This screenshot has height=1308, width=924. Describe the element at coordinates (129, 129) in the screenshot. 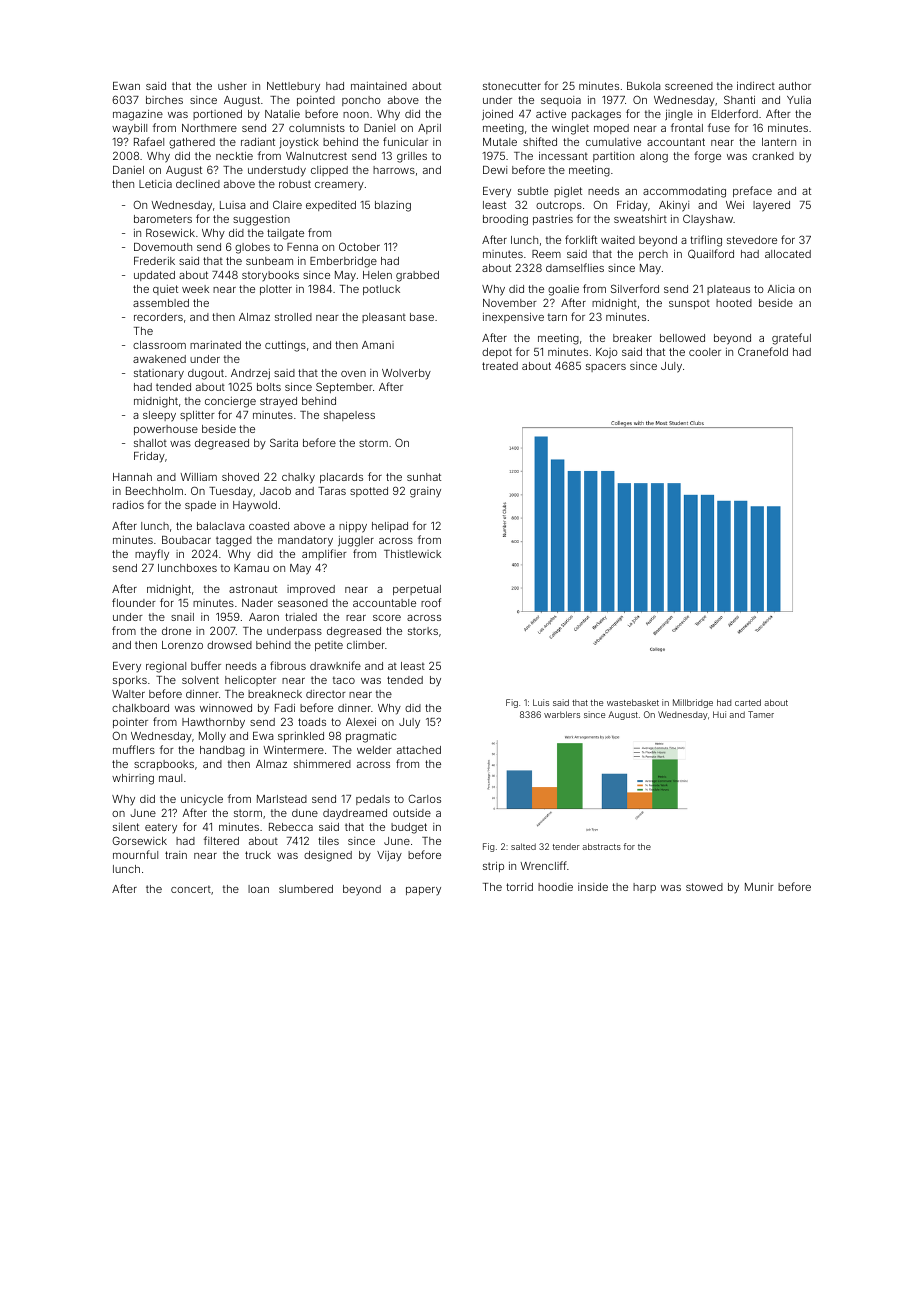

I see `waybill` at that location.
